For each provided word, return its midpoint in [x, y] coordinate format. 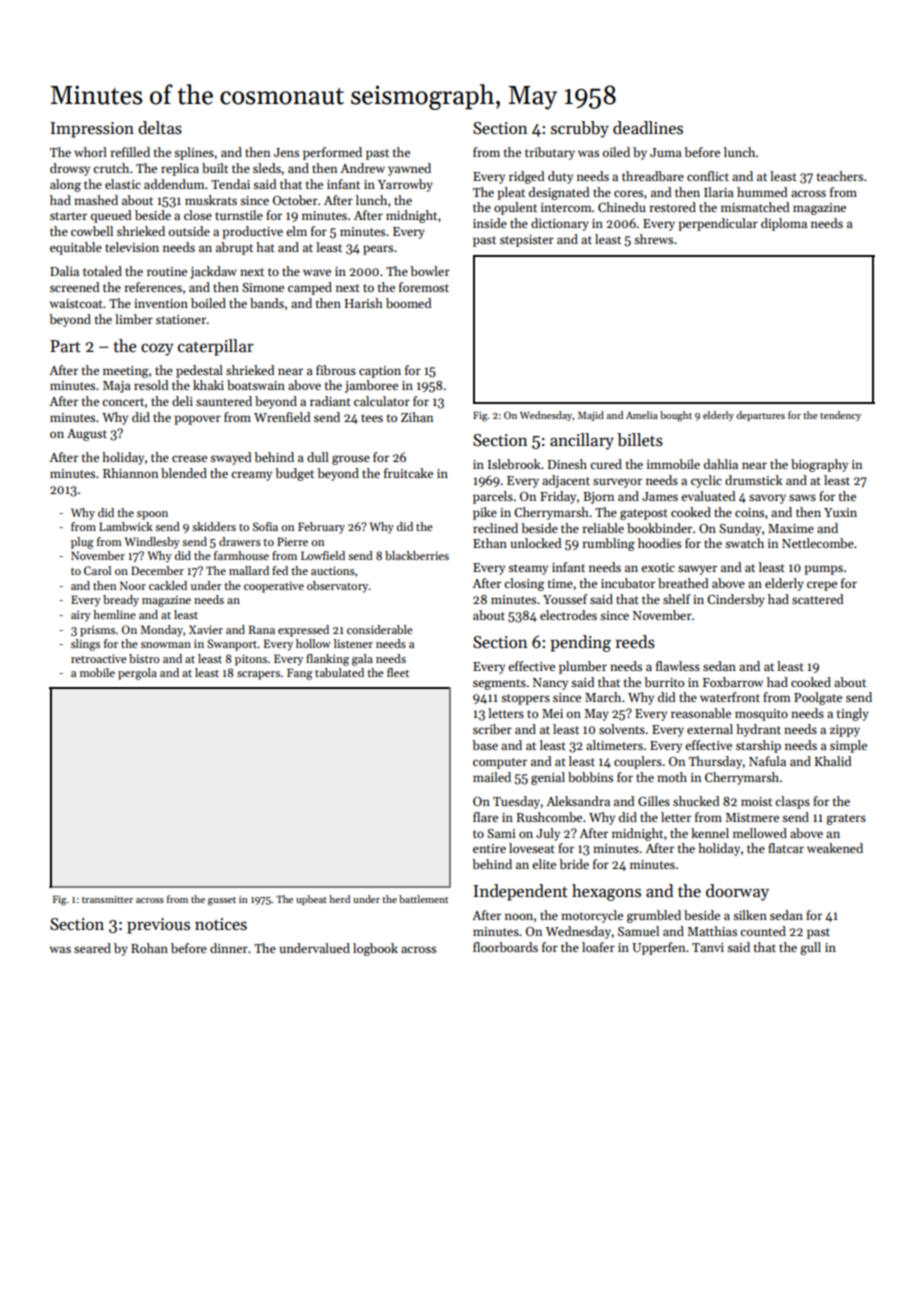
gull [810, 948]
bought [676, 416]
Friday [558, 497]
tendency [840, 416]
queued [111, 216]
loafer [598, 947]
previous [158, 926]
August [87, 435]
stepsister [527, 241]
